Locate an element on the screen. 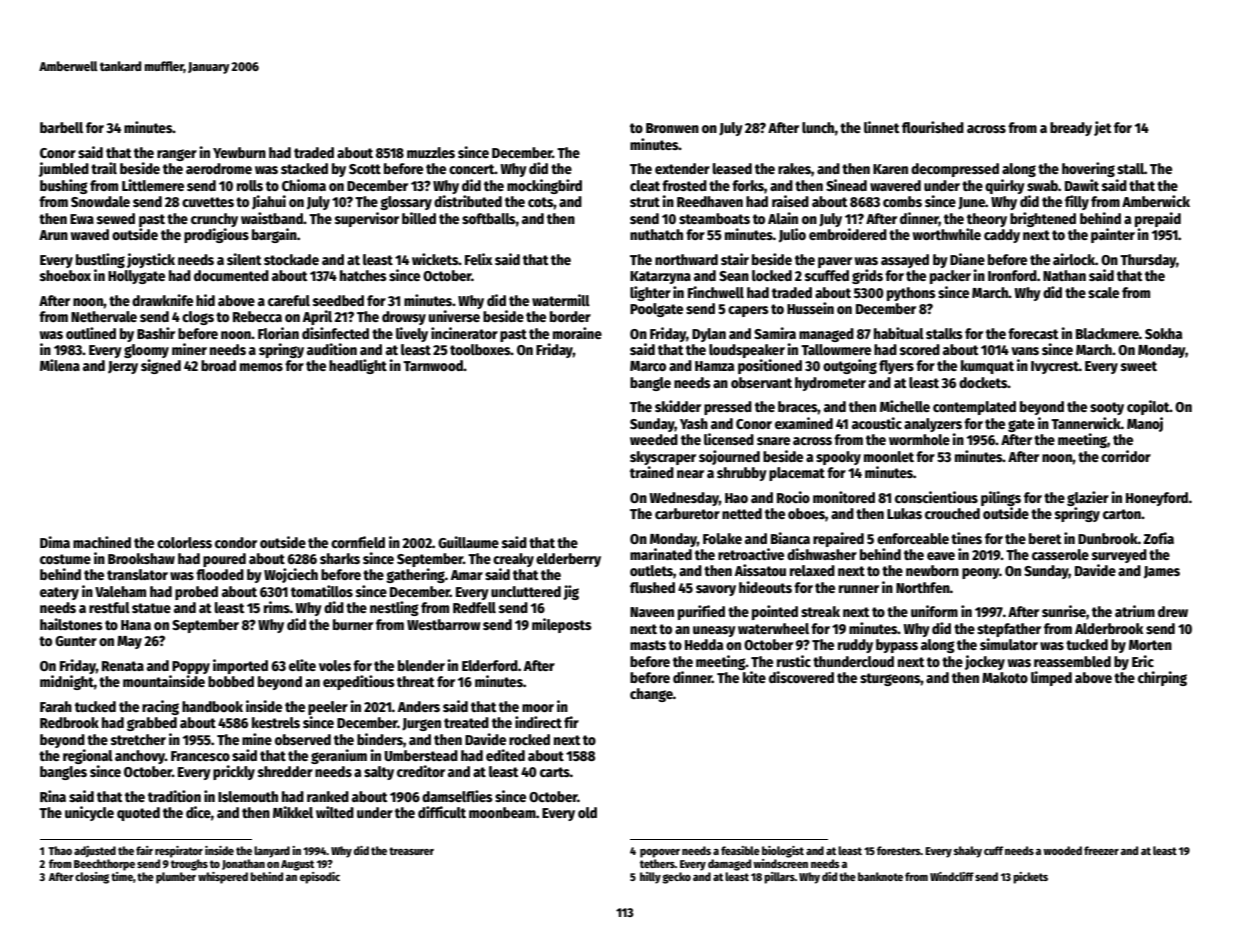 This screenshot has width=1233, height=952. freezer is located at coordinates (1101, 850).
